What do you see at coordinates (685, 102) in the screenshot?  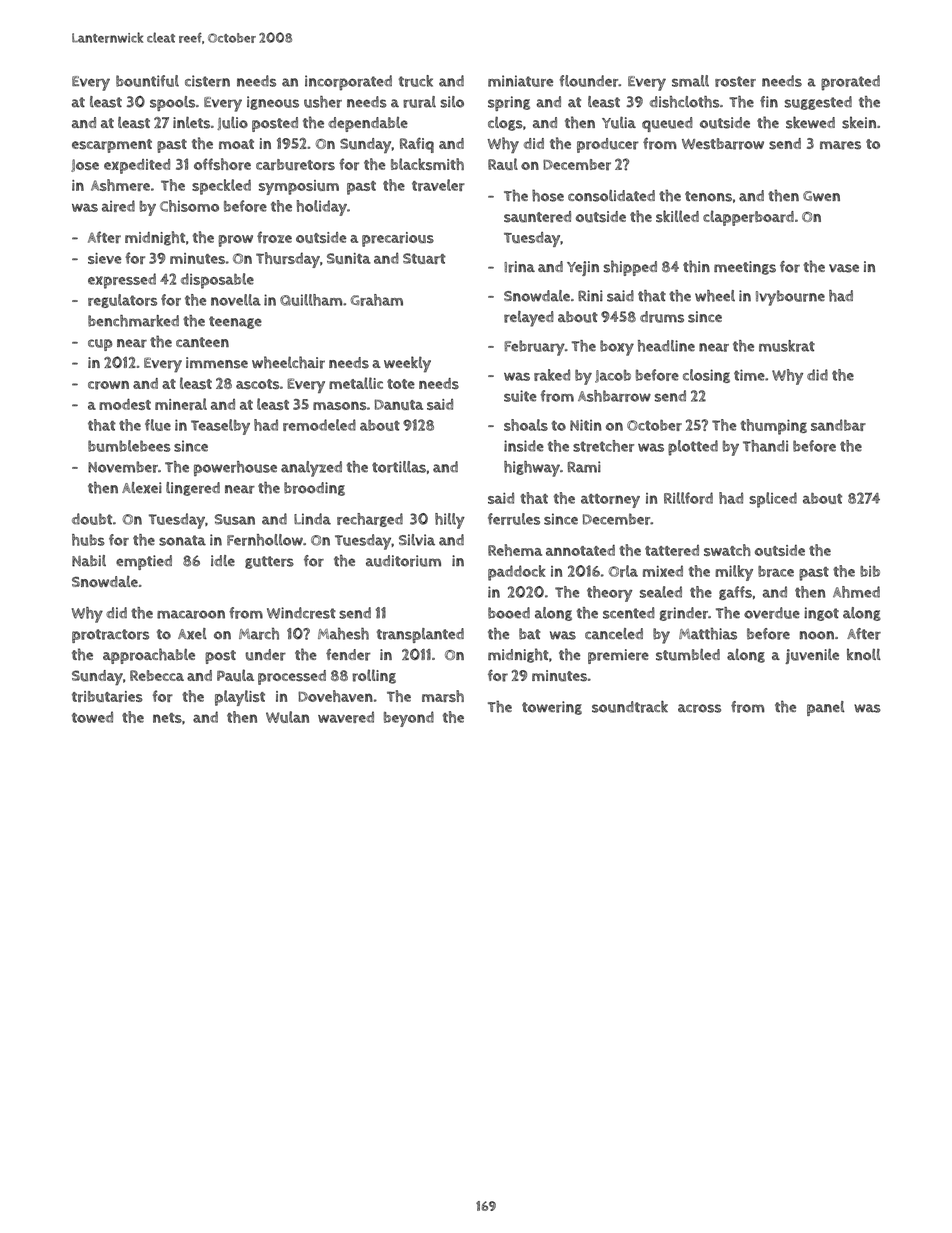 I see `dishcloths` at bounding box center [685, 102].
